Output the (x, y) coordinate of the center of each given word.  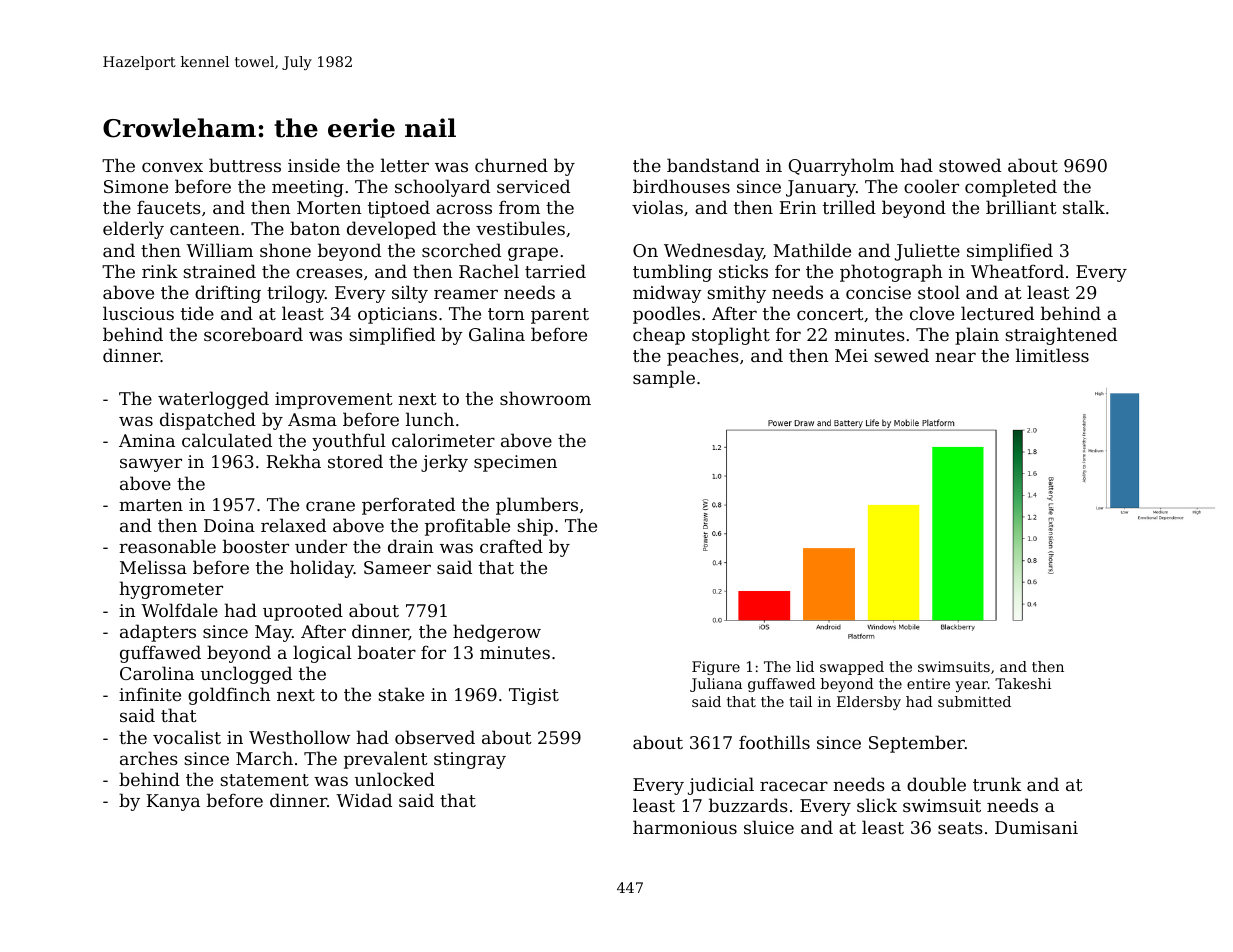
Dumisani (1036, 827)
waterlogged (213, 400)
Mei (851, 355)
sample (664, 379)
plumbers (537, 506)
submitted (974, 701)
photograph (891, 273)
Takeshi (1023, 683)
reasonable (167, 546)
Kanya (173, 802)
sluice (769, 827)
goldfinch (229, 696)
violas (657, 207)
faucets (169, 207)
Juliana (716, 685)
